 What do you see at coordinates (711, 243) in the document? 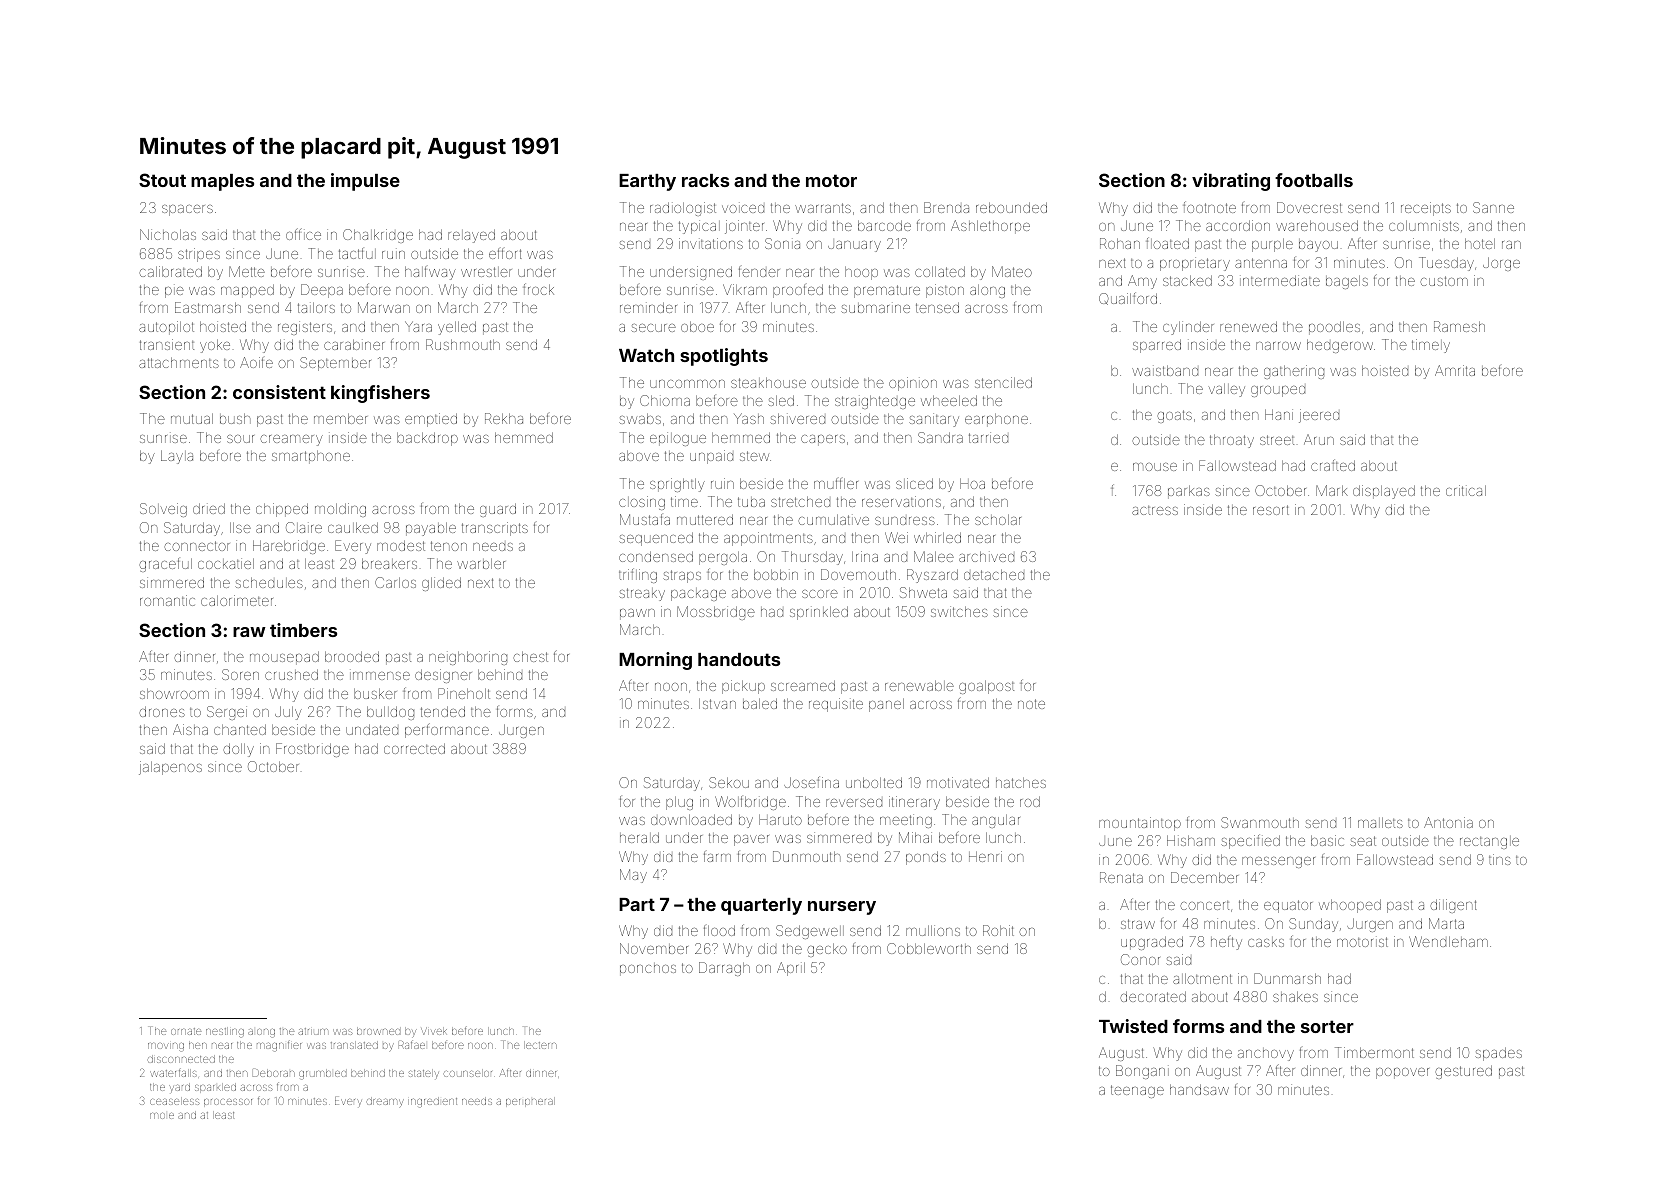
I see `invitations` at bounding box center [711, 243].
